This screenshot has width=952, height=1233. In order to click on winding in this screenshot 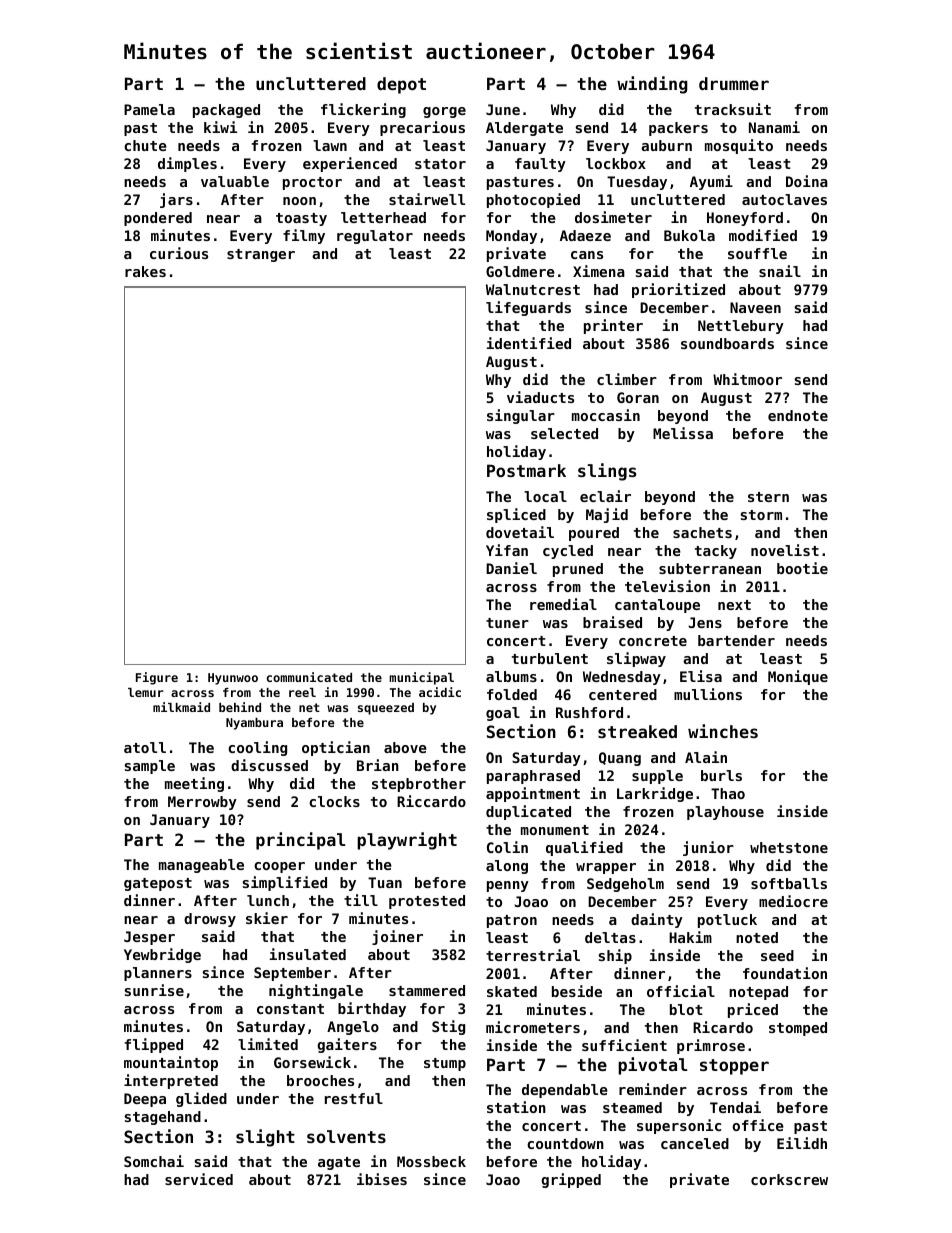, I will do `click(652, 85)`.
